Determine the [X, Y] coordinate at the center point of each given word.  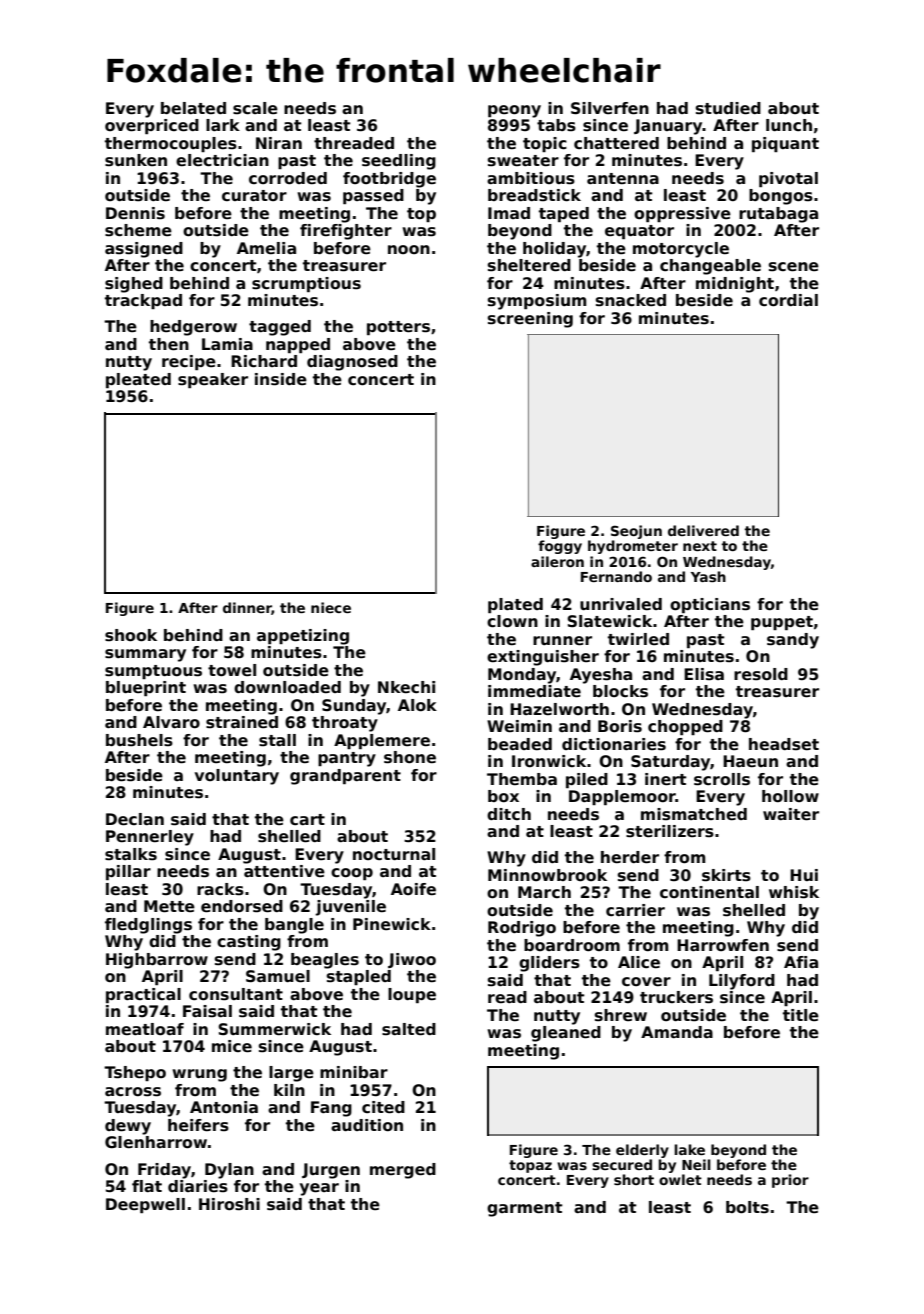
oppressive [682, 214]
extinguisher [543, 658]
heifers [198, 1125]
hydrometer [633, 547]
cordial [788, 300]
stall [277, 740]
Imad [509, 213]
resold [761, 674]
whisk [794, 892]
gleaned [566, 1034]
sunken [136, 160]
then [169, 344]
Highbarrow [157, 961]
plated [515, 605]
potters [398, 328]
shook [131, 635]
